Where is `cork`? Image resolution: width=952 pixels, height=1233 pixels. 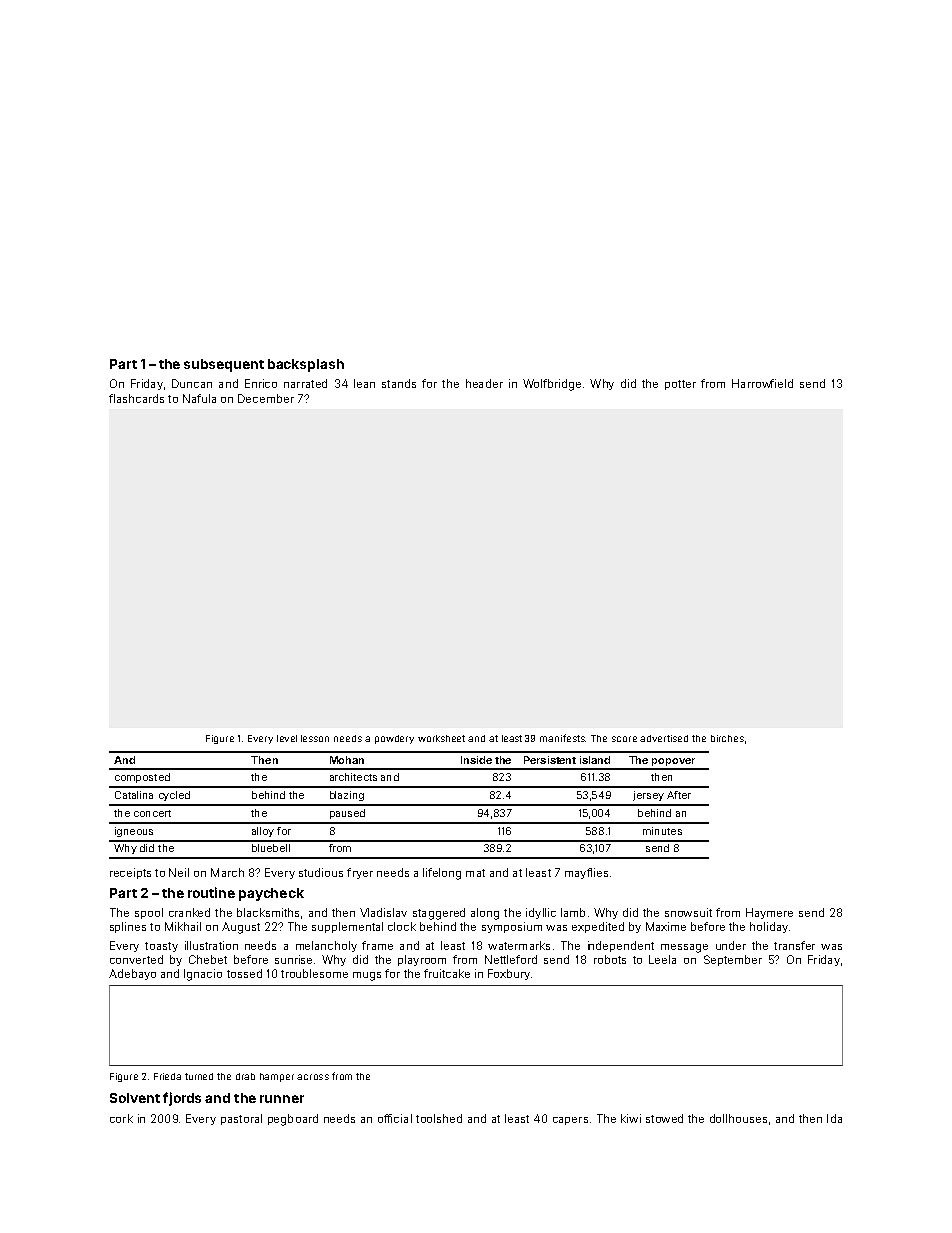
cork is located at coordinates (121, 1118).
